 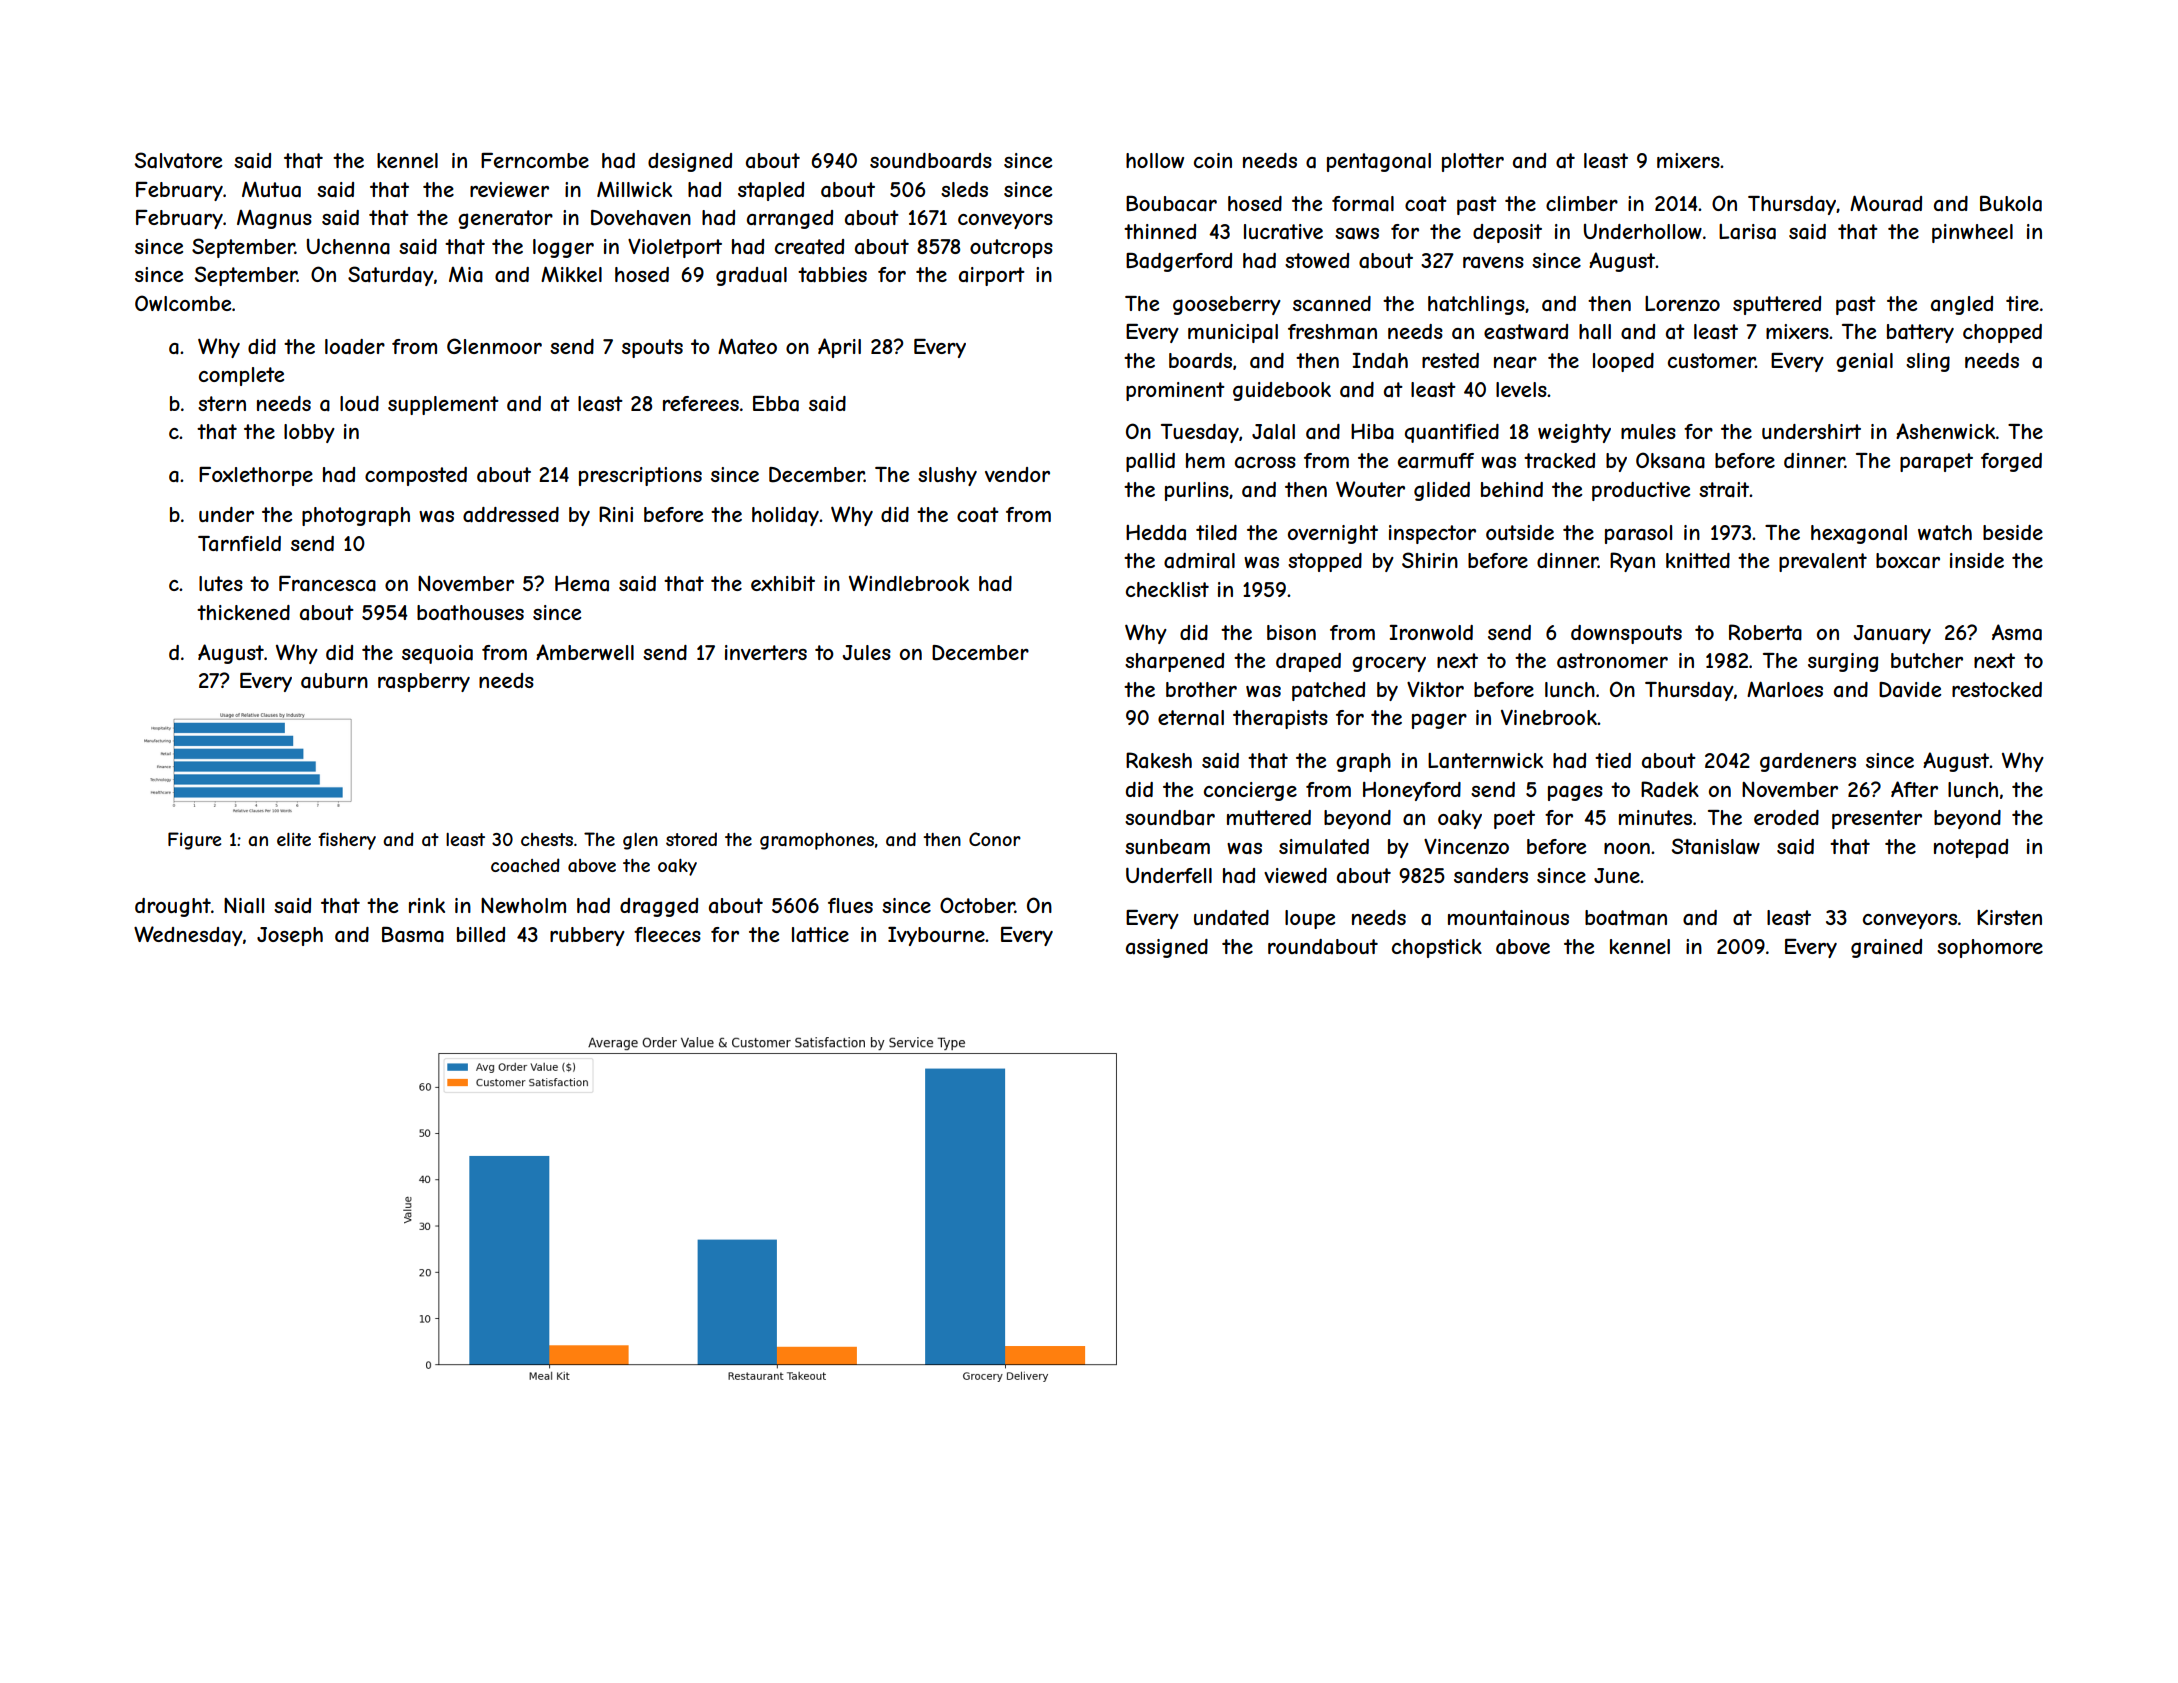 I want to click on designed, so click(x=690, y=162).
